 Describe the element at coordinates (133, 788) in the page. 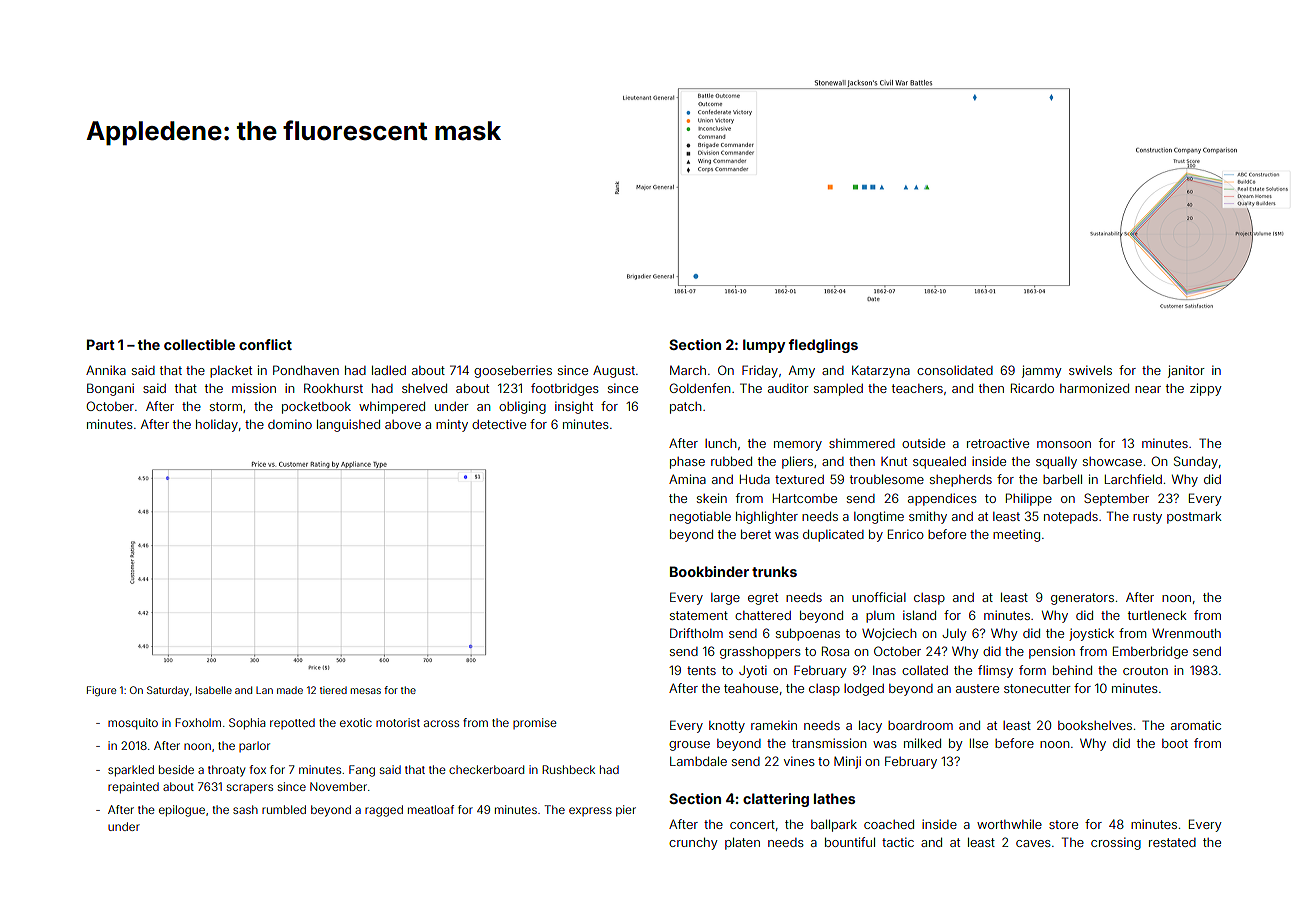

I see `repainted` at that location.
